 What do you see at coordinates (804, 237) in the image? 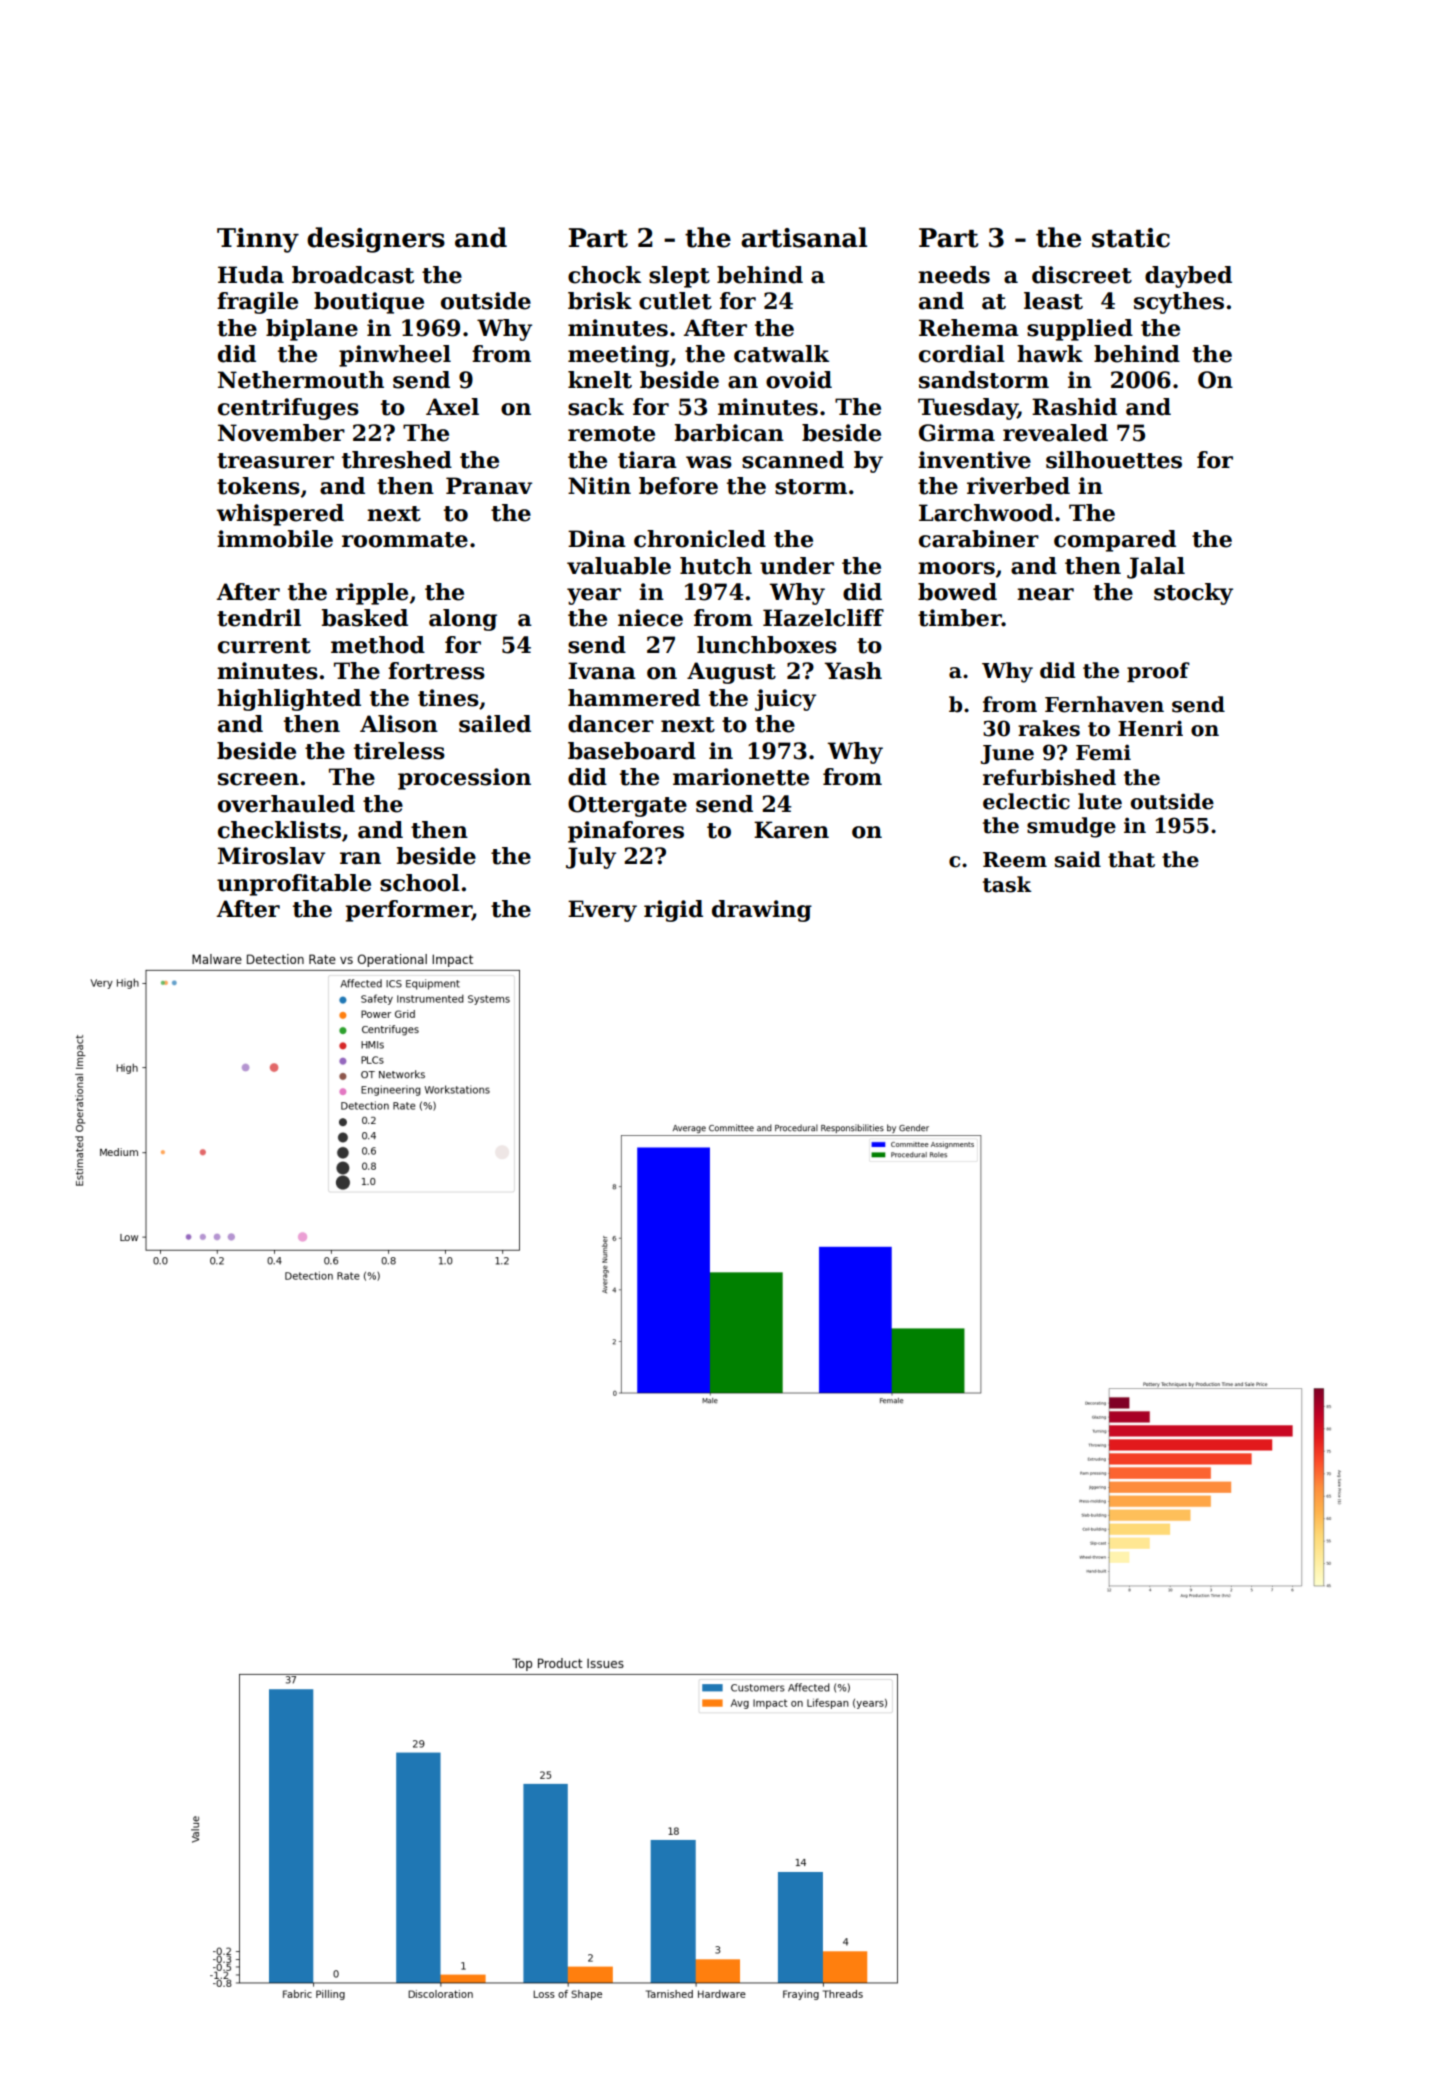
I see `artisanal` at bounding box center [804, 237].
